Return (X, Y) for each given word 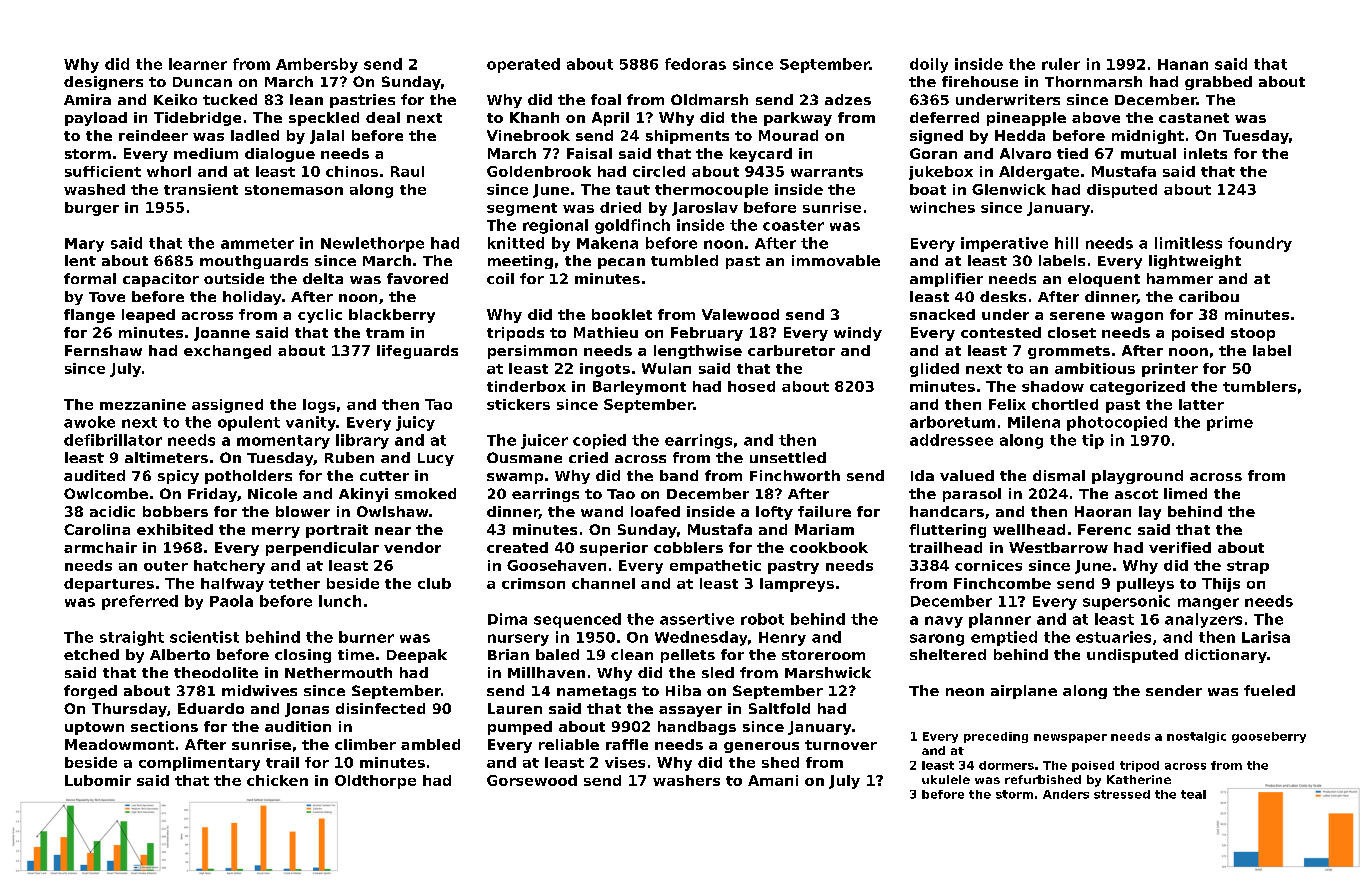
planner (1000, 620)
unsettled (788, 457)
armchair (100, 547)
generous (761, 747)
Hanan (1183, 64)
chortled (1065, 404)
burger (92, 209)
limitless (1188, 243)
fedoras (695, 64)
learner (198, 64)
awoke (89, 422)
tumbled (684, 260)
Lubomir (98, 780)
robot (762, 619)
